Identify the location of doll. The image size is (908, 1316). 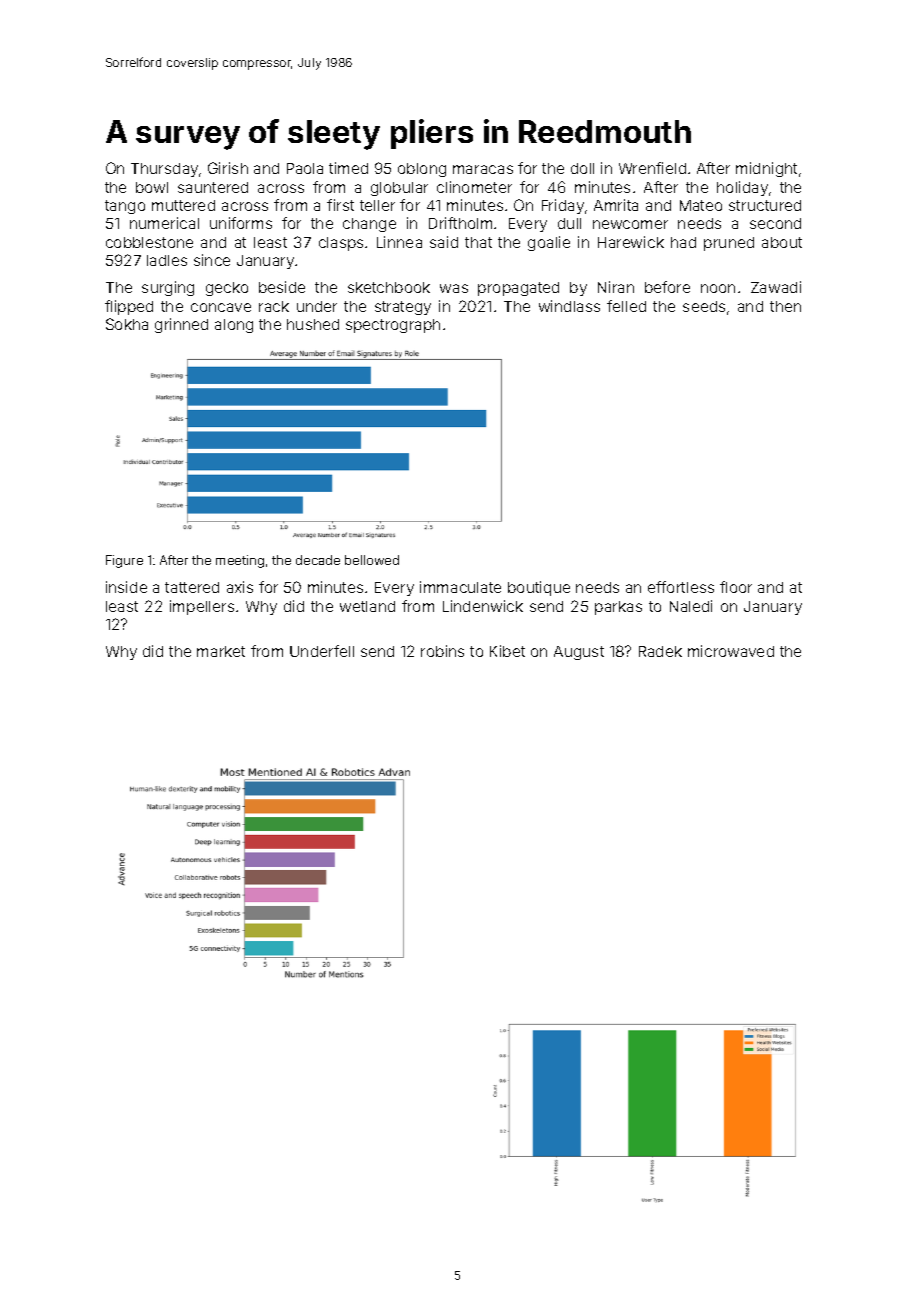
(582, 168).
